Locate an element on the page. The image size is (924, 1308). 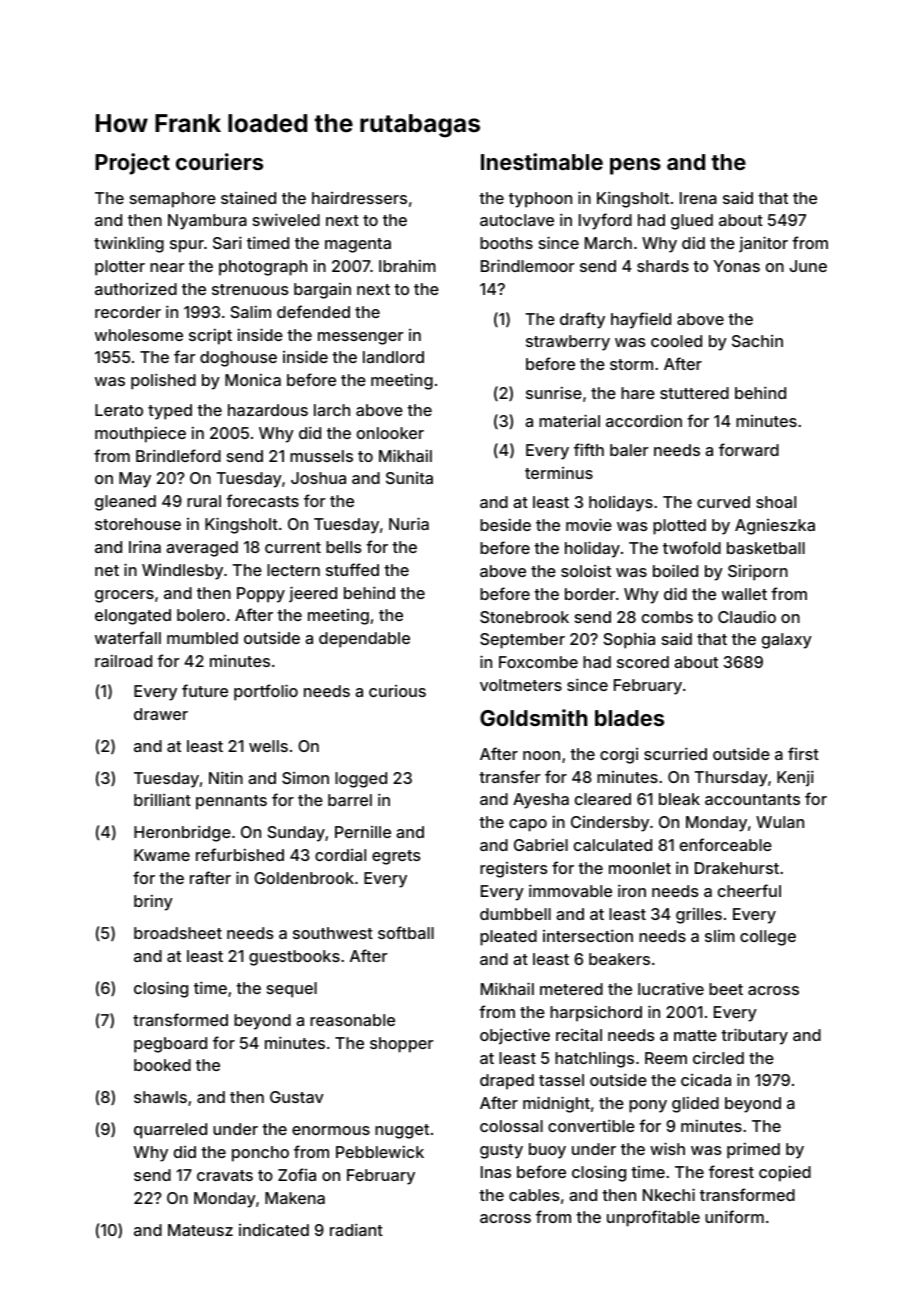
onlooker is located at coordinates (390, 433).
